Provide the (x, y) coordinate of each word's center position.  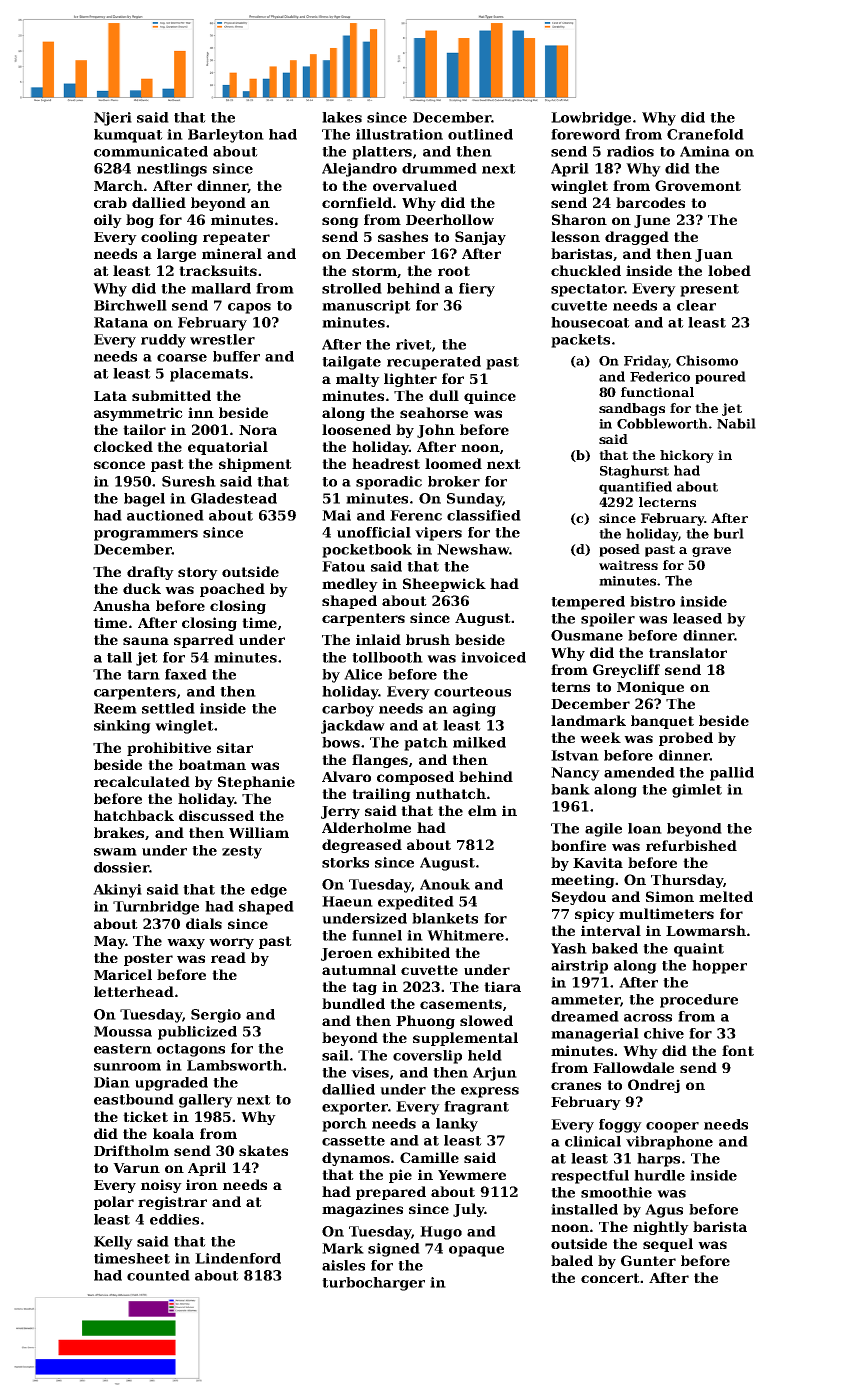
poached (232, 590)
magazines (362, 1210)
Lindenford (238, 1258)
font (738, 1050)
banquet (662, 722)
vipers (438, 534)
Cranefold (705, 134)
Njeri (113, 119)
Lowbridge (591, 119)
